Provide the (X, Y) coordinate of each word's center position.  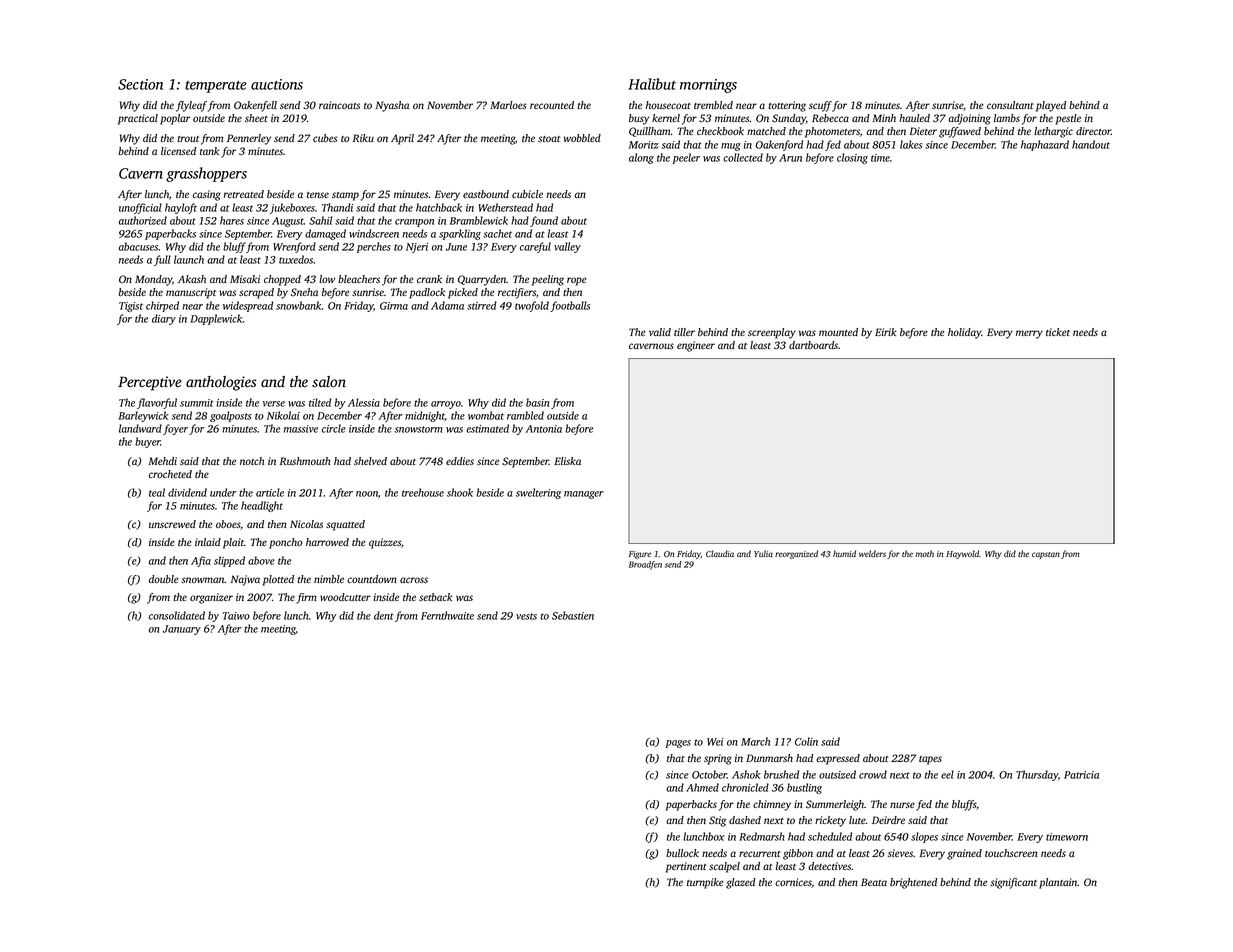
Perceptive (150, 383)
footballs (570, 306)
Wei (715, 742)
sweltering (538, 493)
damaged (325, 234)
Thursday (1037, 775)
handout (1091, 144)
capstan (1046, 555)
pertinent (686, 867)
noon (367, 494)
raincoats (339, 105)
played (1051, 106)
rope (577, 281)
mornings (708, 86)
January (182, 630)
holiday (964, 333)
